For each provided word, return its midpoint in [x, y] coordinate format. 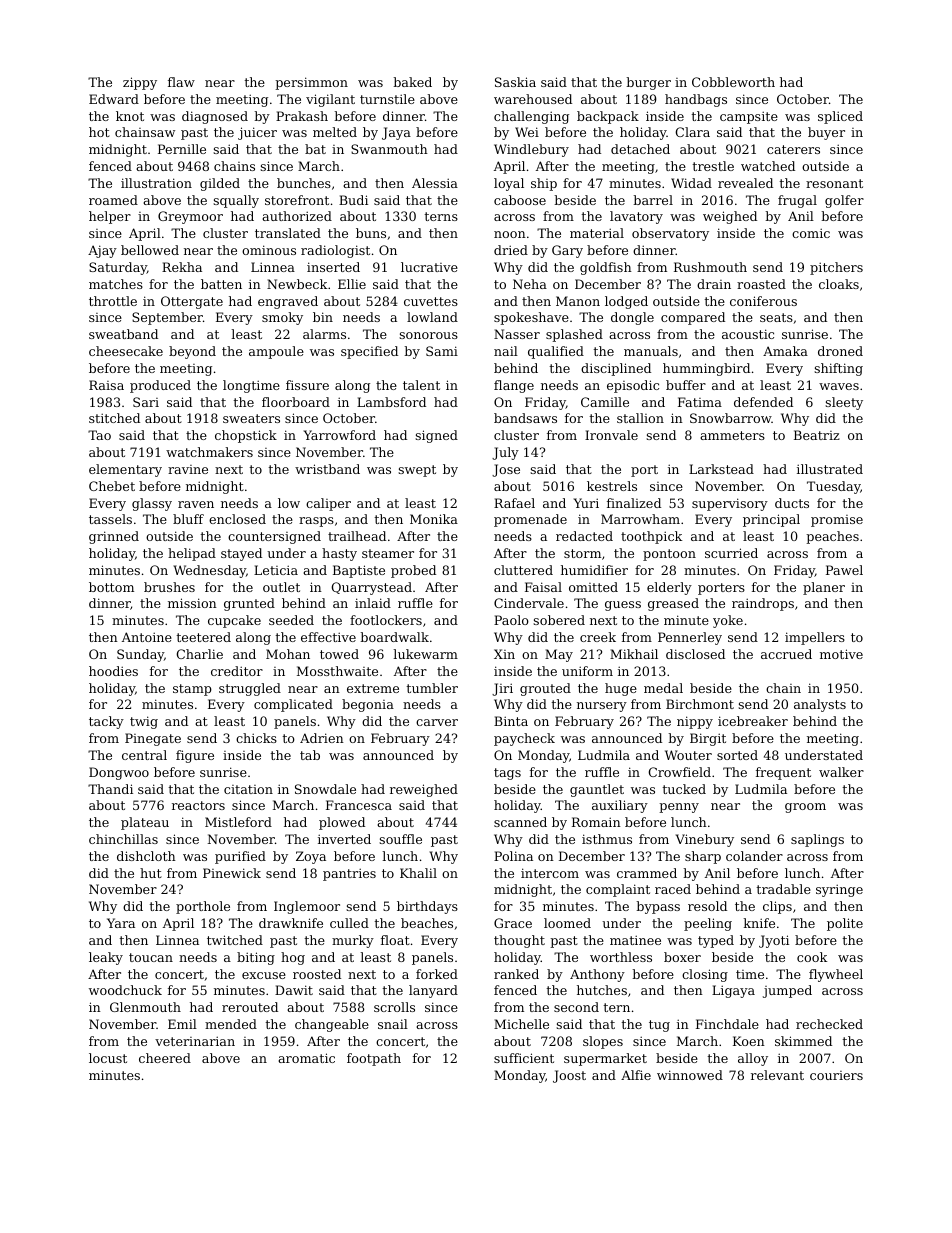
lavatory [636, 217]
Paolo [511, 620]
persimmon [311, 83]
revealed [745, 183]
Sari [146, 402]
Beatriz [817, 435]
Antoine [147, 637]
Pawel [844, 570]
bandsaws [525, 418]
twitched [235, 940]
